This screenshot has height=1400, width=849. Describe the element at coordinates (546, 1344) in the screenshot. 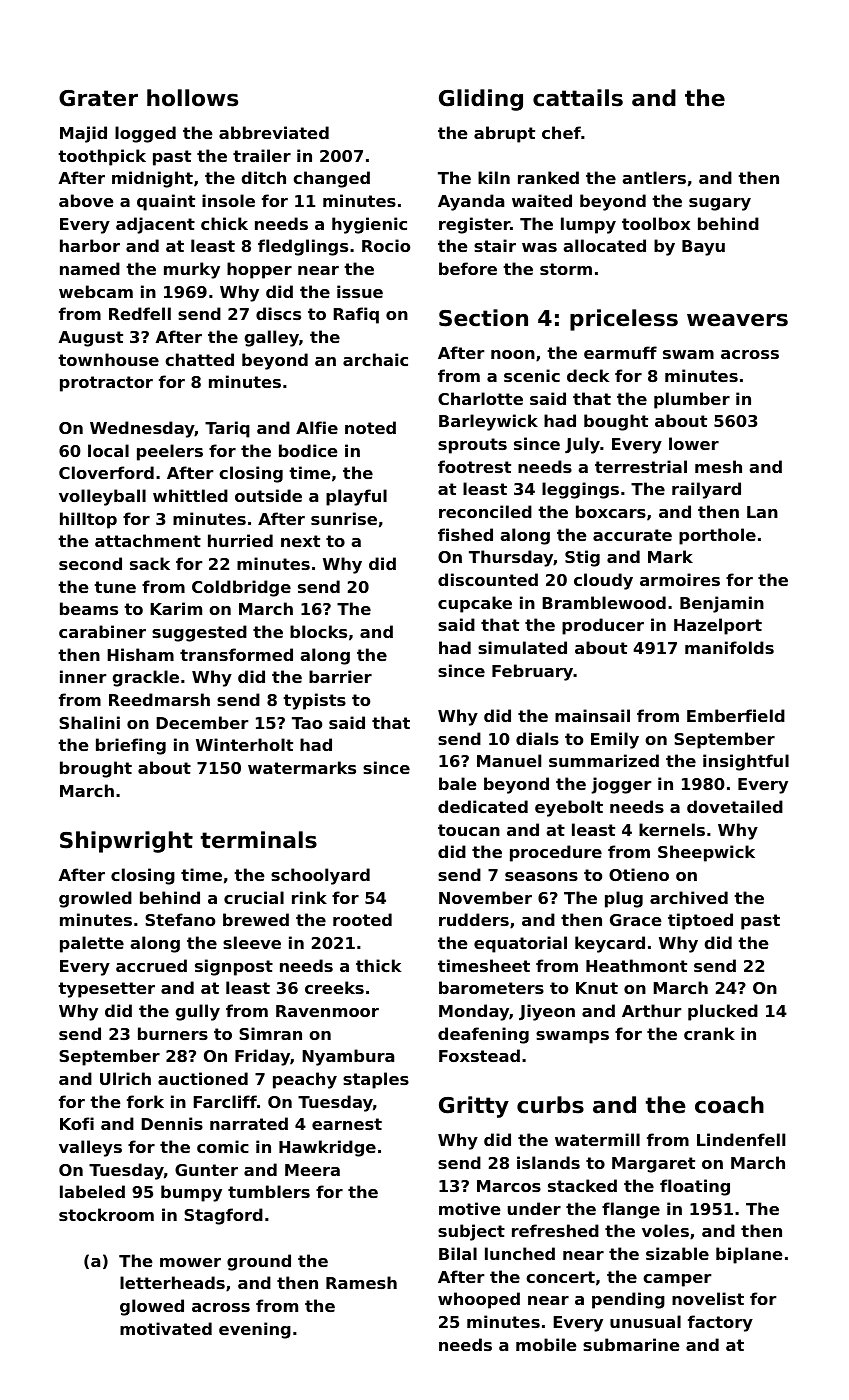

I see `mobile` at that location.
